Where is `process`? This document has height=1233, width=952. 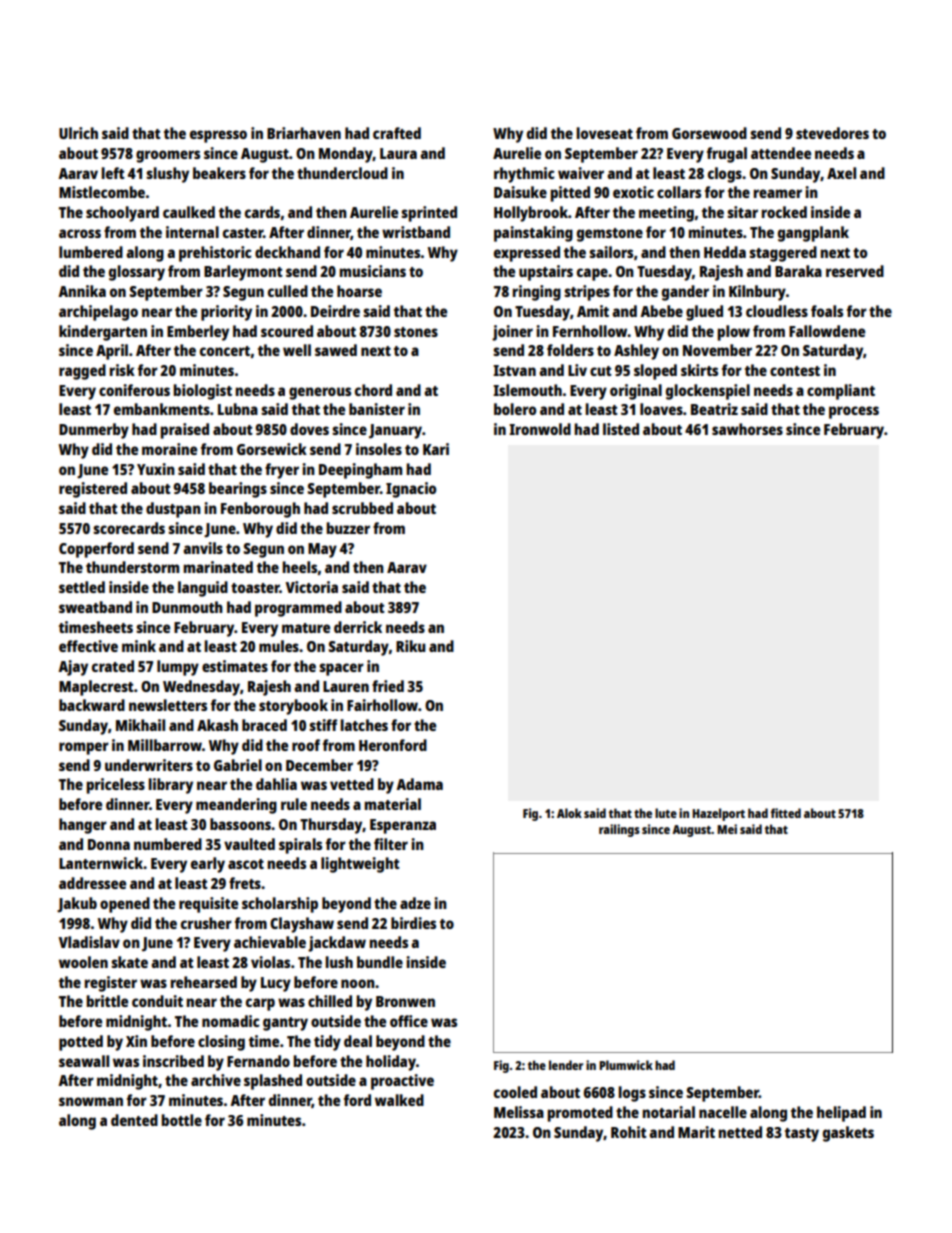
process is located at coordinates (854, 412).
